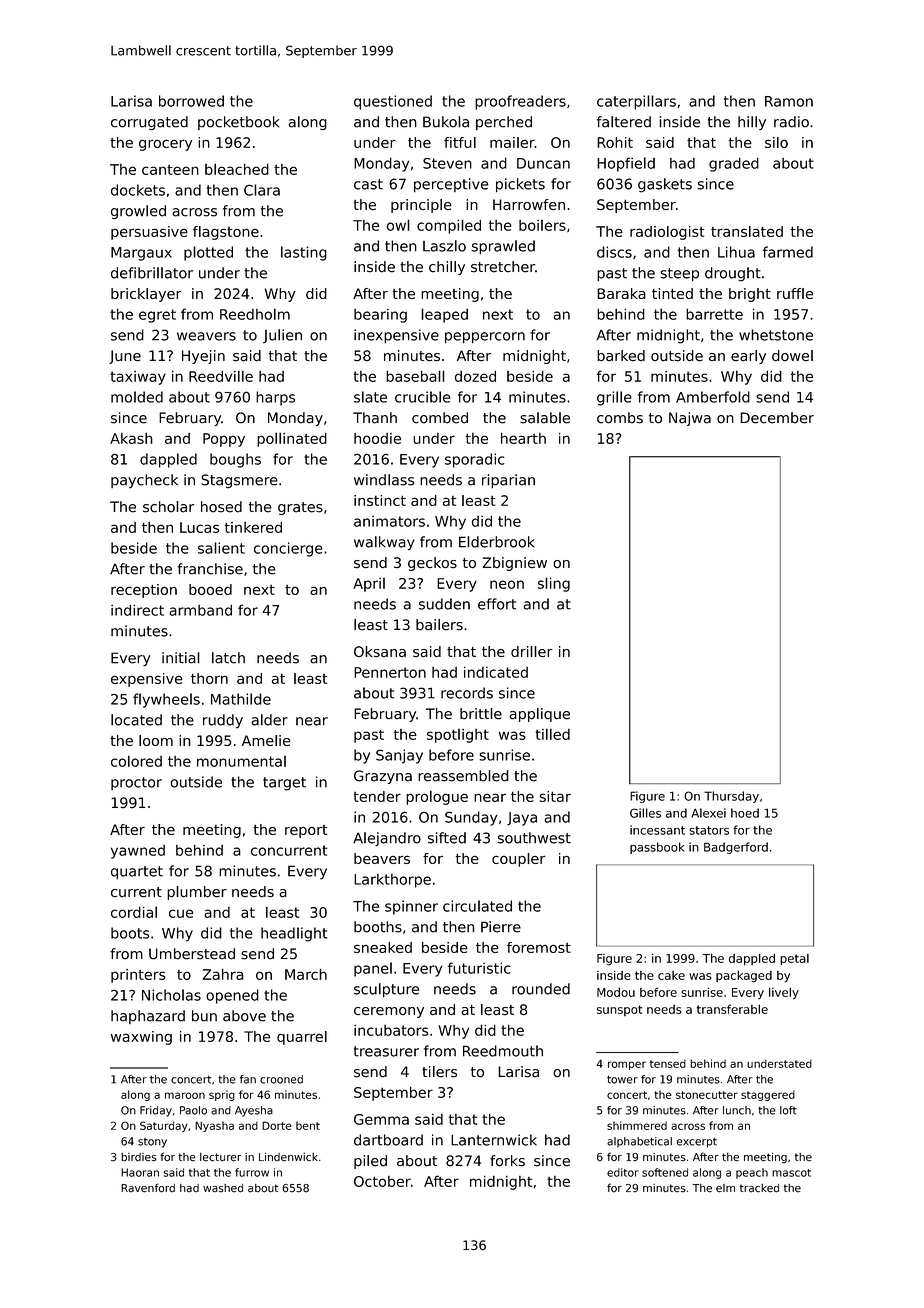 The height and width of the image is (1308, 924). Describe the element at coordinates (390, 672) in the image. I see `Pennerton` at that location.
